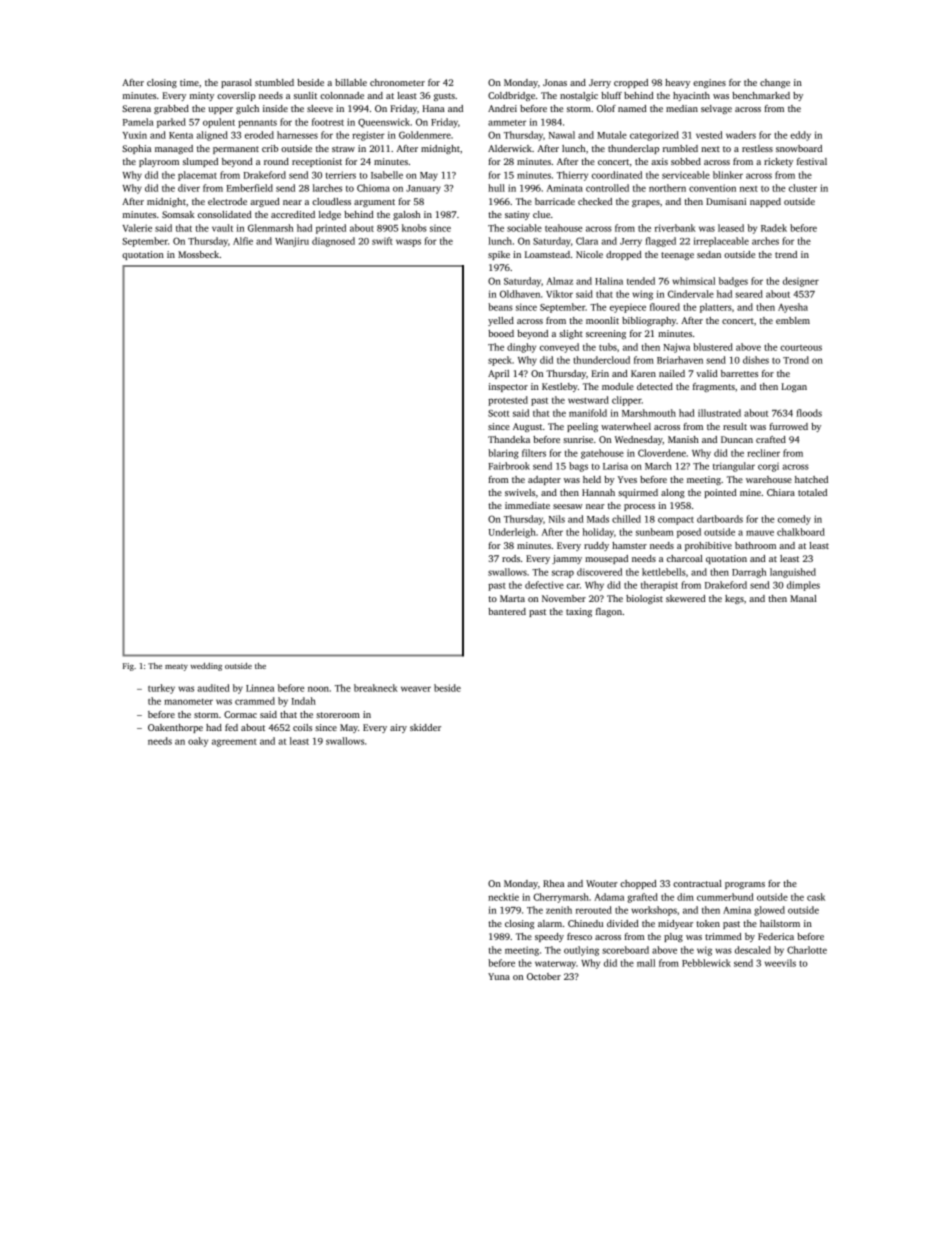 The width and height of the image is (952, 1233). Describe the element at coordinates (189, 82) in the image. I see `time` at that location.
